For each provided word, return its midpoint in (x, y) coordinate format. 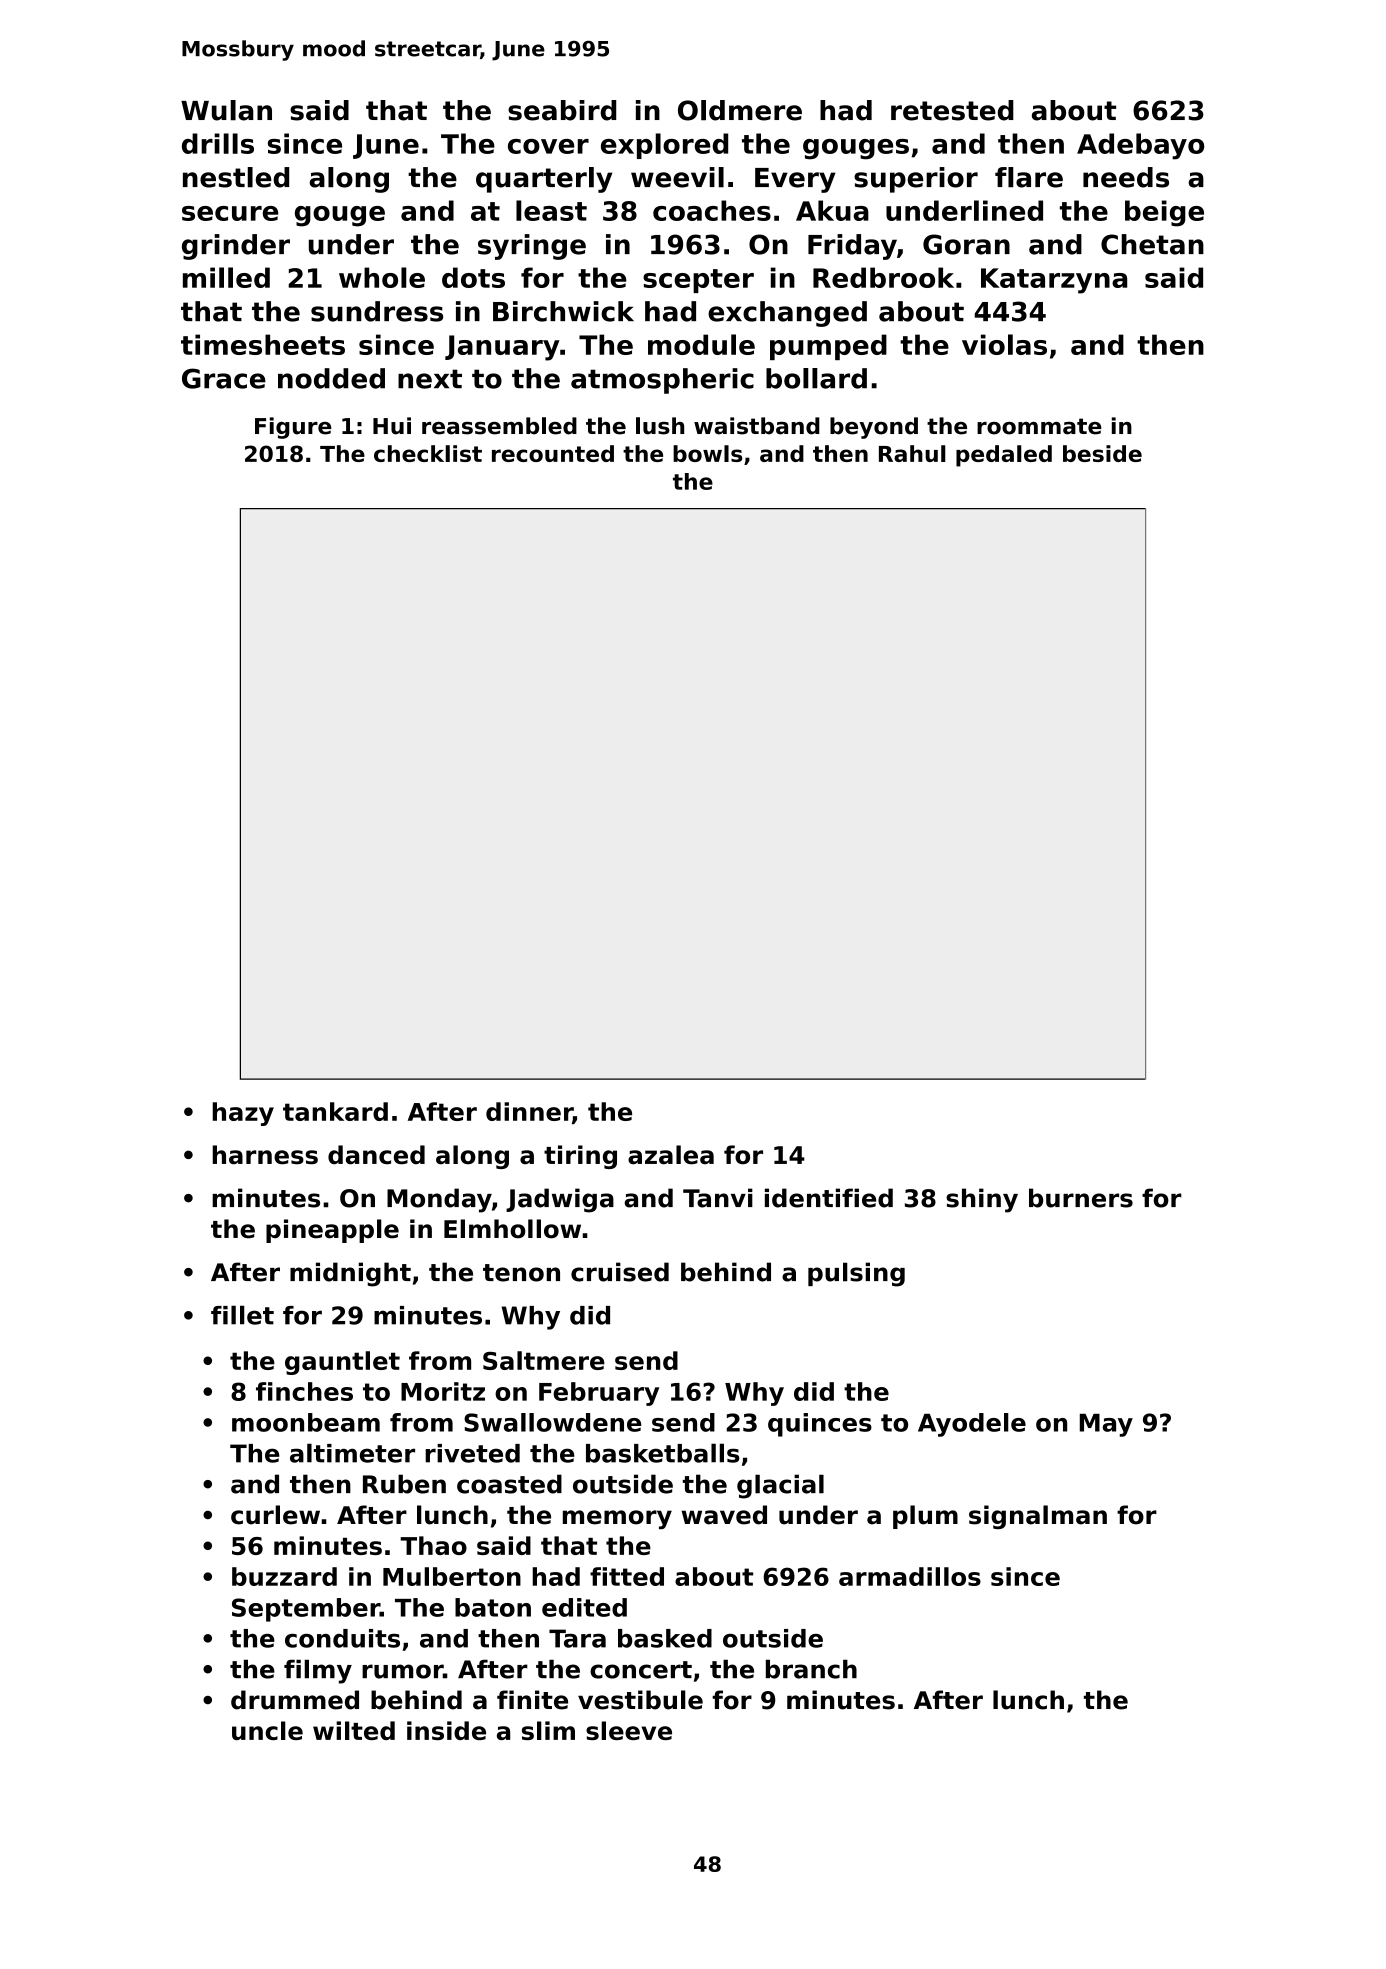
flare (1029, 177)
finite (532, 1700)
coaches (712, 210)
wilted (354, 1730)
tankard (335, 1111)
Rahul (912, 453)
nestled (236, 177)
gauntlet (342, 1363)
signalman (1038, 1517)
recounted (553, 453)
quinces (820, 1425)
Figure (293, 428)
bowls (707, 453)
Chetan (1152, 244)
